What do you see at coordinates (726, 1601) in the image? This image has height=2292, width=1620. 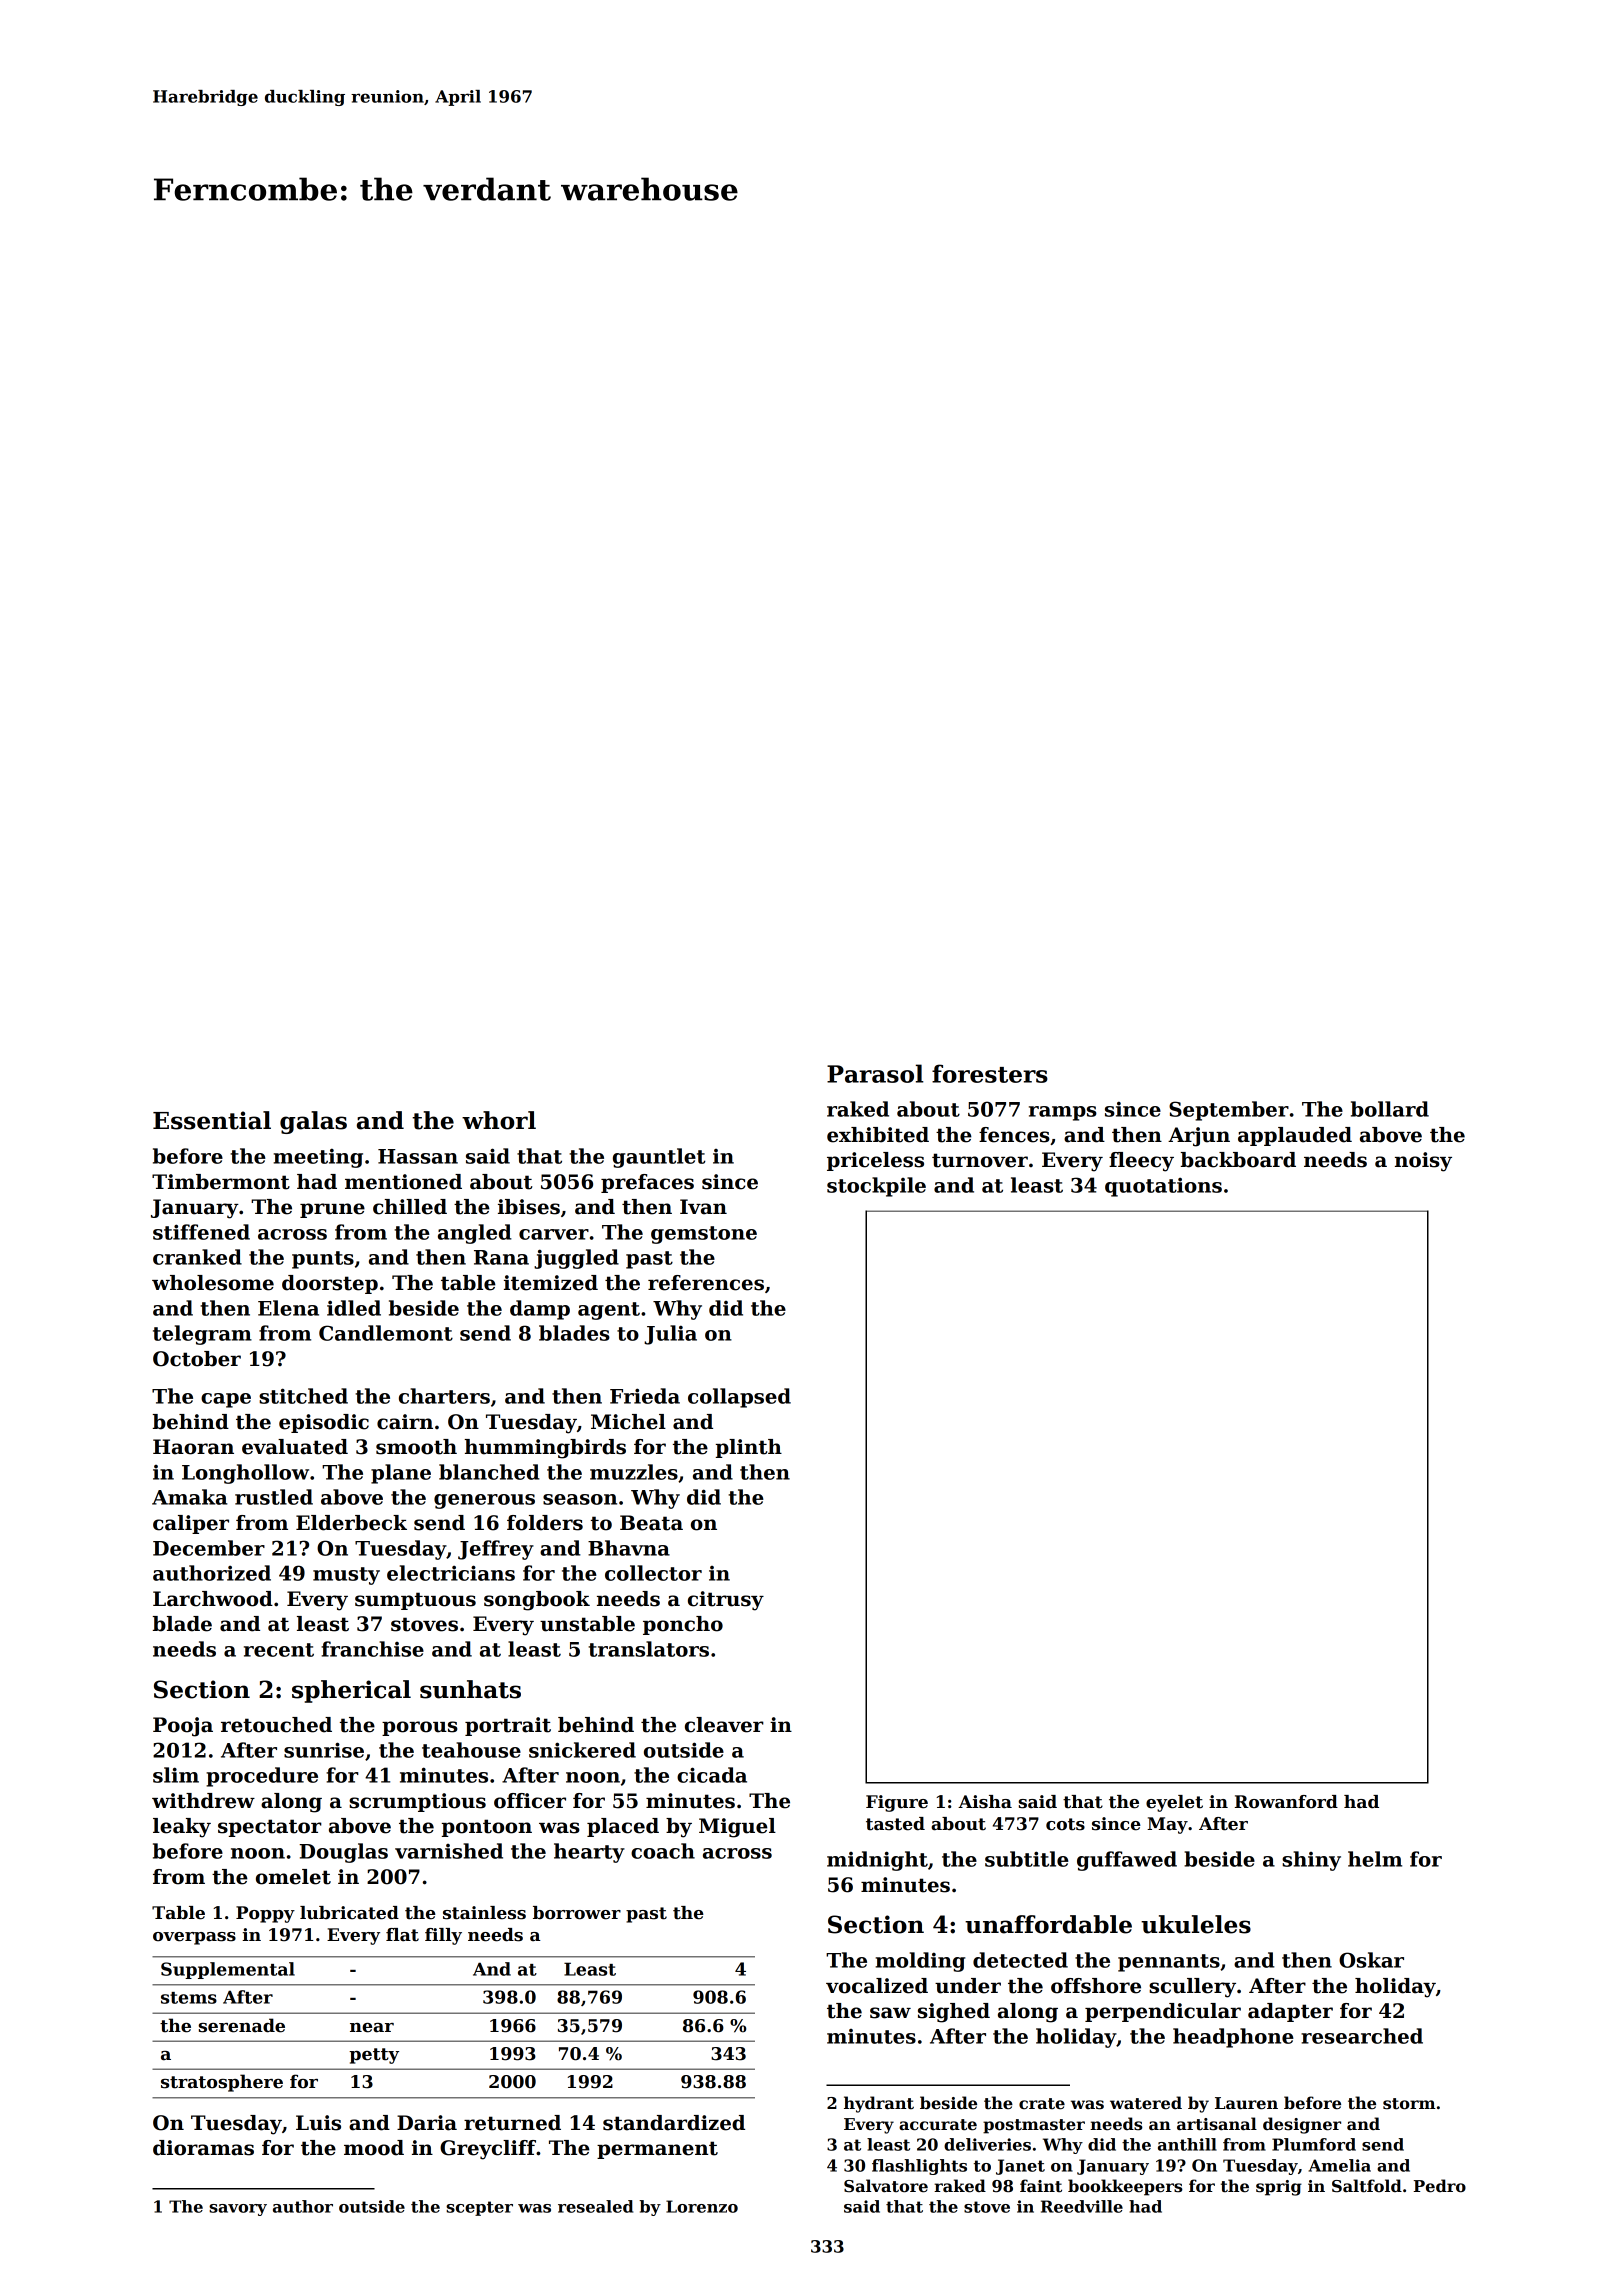 I see `citrusy` at bounding box center [726, 1601].
